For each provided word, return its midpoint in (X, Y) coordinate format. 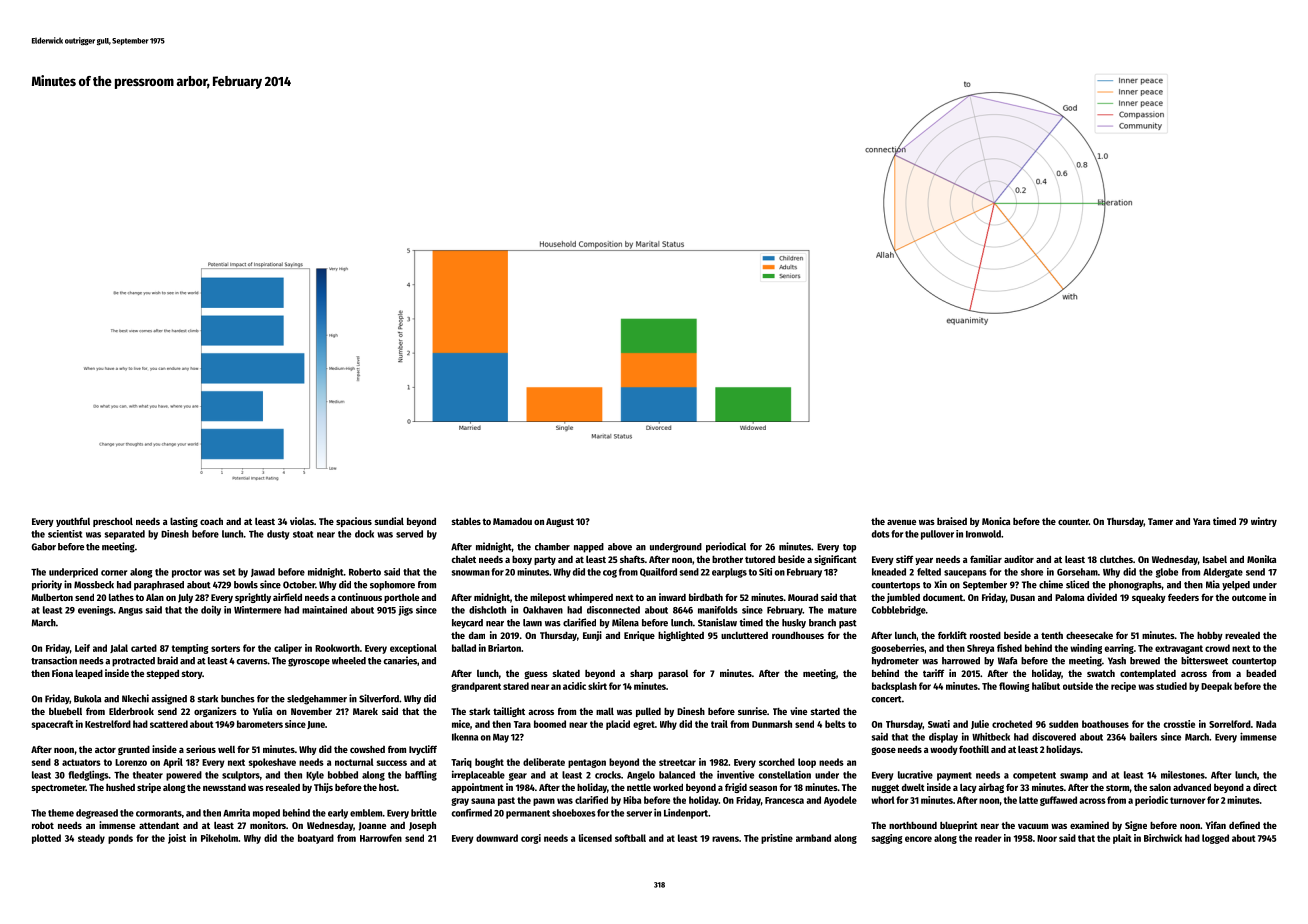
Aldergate (1223, 573)
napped (589, 548)
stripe (149, 788)
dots (881, 534)
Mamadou (512, 521)
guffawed (1058, 801)
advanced (1192, 787)
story (191, 674)
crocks (608, 775)
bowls (246, 585)
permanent (528, 814)
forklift (952, 635)
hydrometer (895, 662)
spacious (354, 522)
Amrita (236, 813)
